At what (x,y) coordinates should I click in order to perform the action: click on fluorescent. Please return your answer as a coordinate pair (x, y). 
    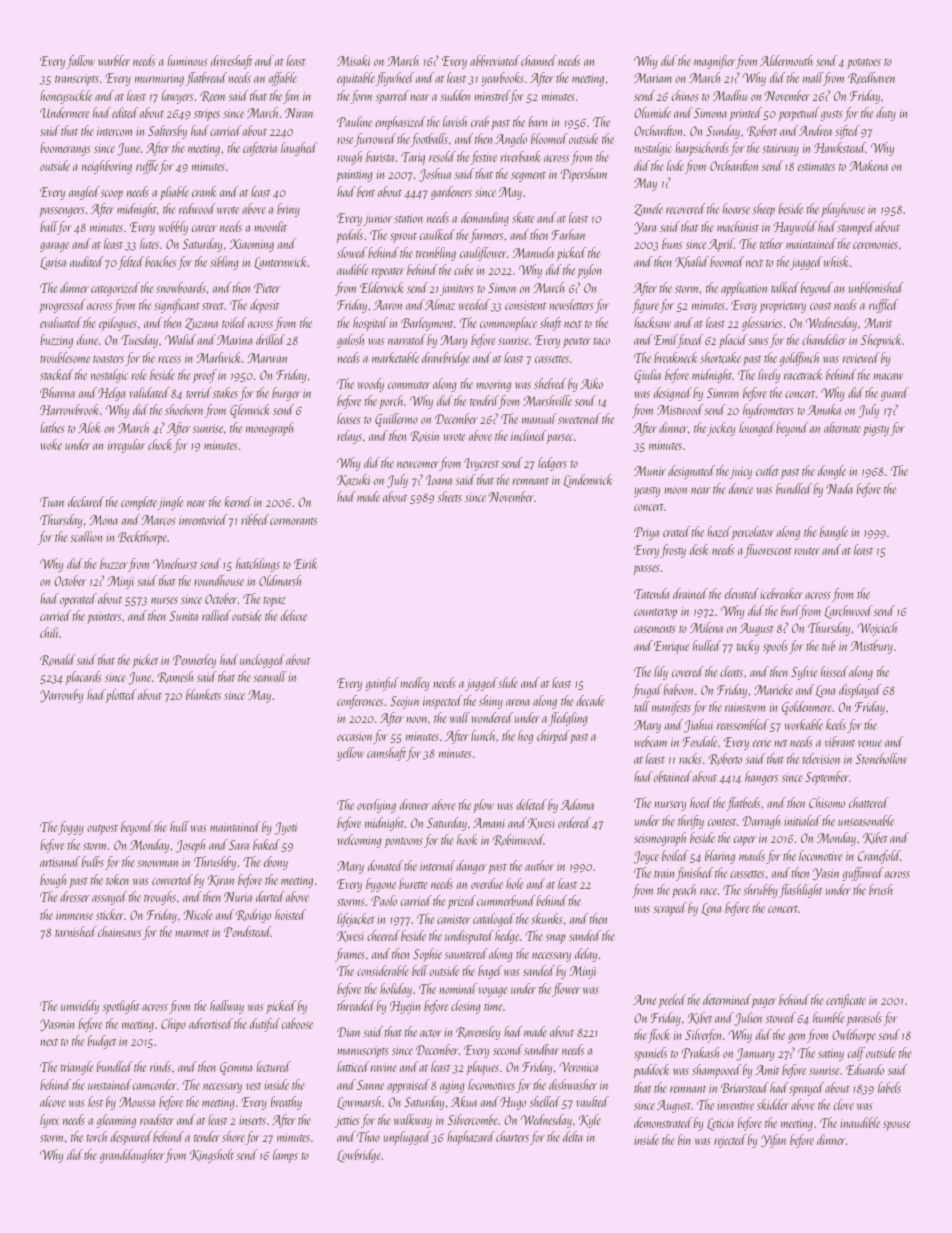
    Looking at the image, I should click on (768, 551).
